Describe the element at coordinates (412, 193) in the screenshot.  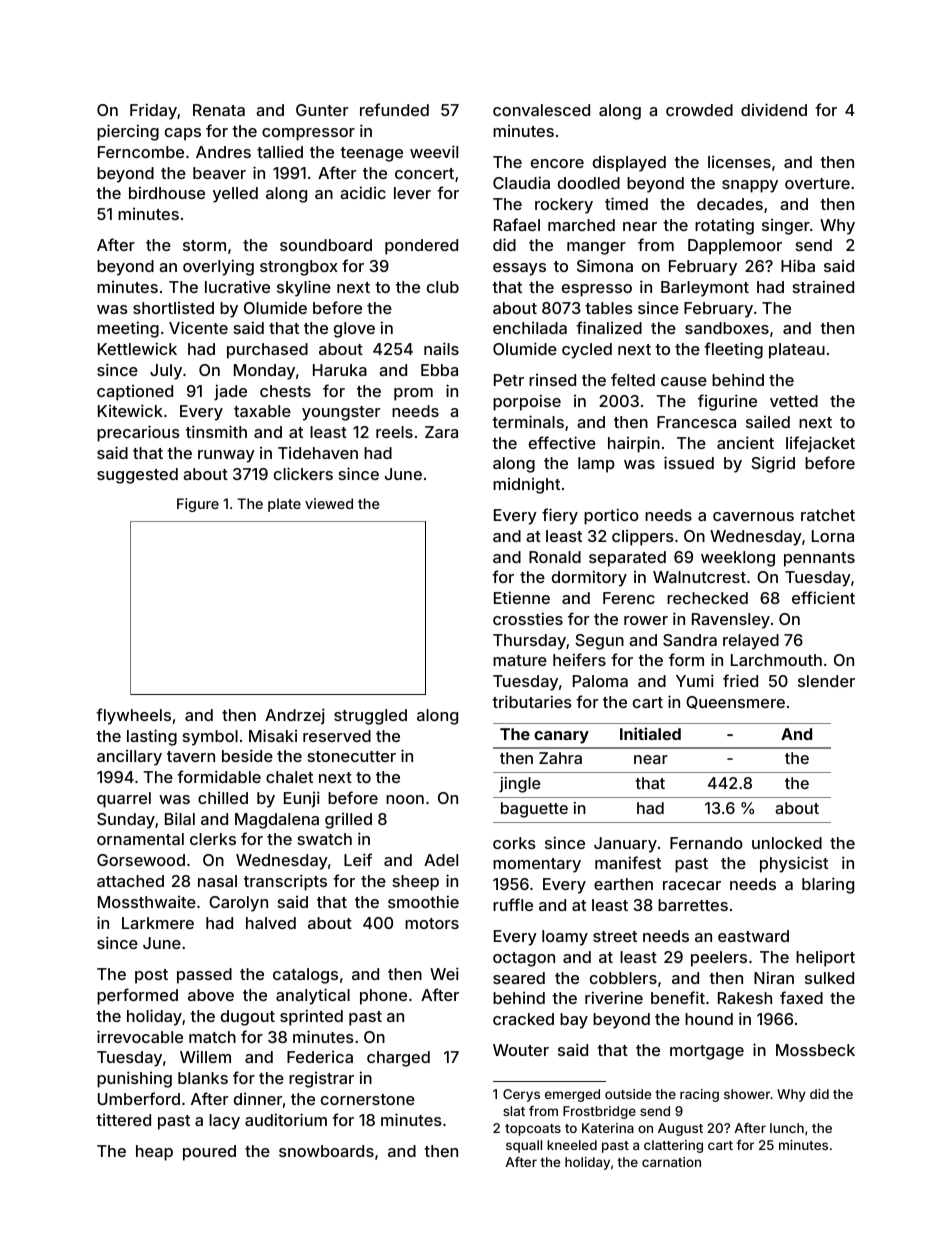
I see `lever` at that location.
